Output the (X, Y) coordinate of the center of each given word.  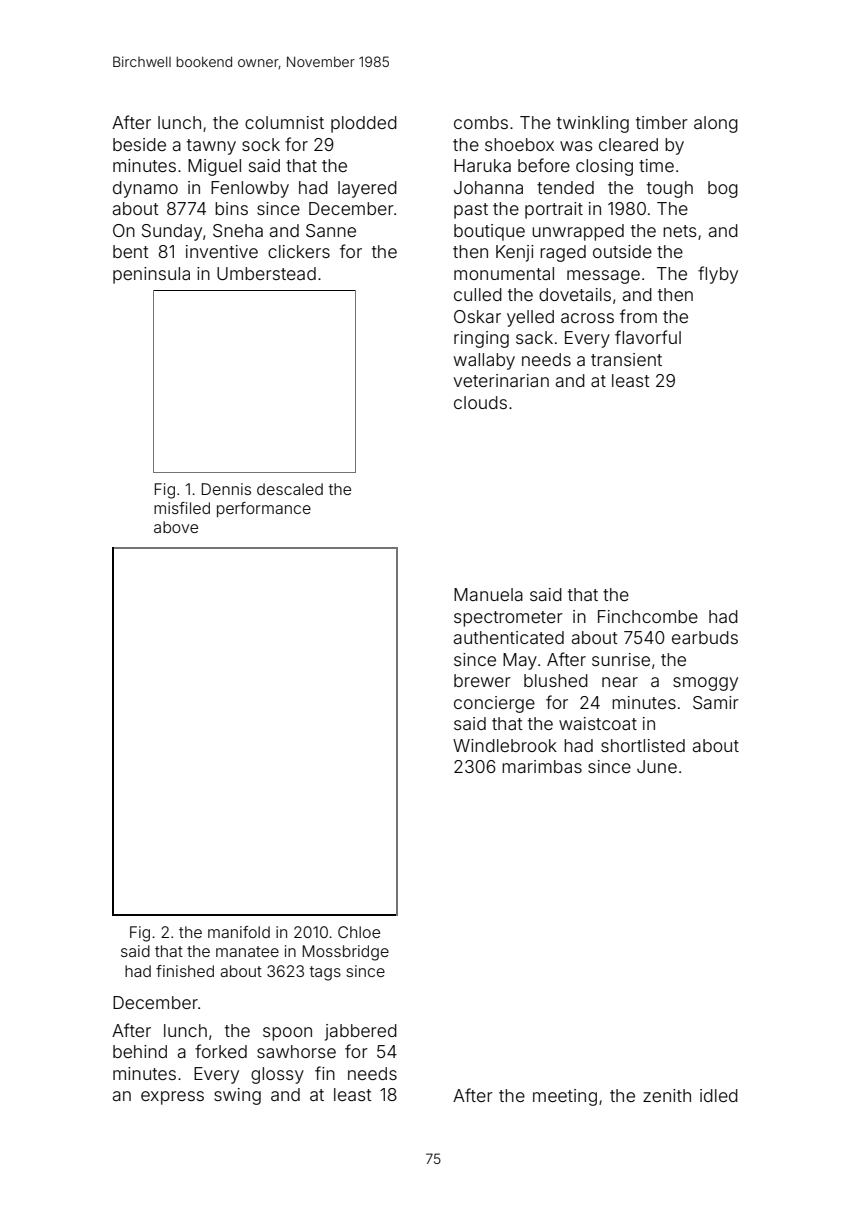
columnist (284, 122)
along (716, 124)
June (657, 766)
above (176, 527)
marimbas (542, 766)
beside (139, 144)
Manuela (488, 594)
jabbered (361, 1032)
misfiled (182, 508)
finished (185, 971)
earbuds (705, 637)
